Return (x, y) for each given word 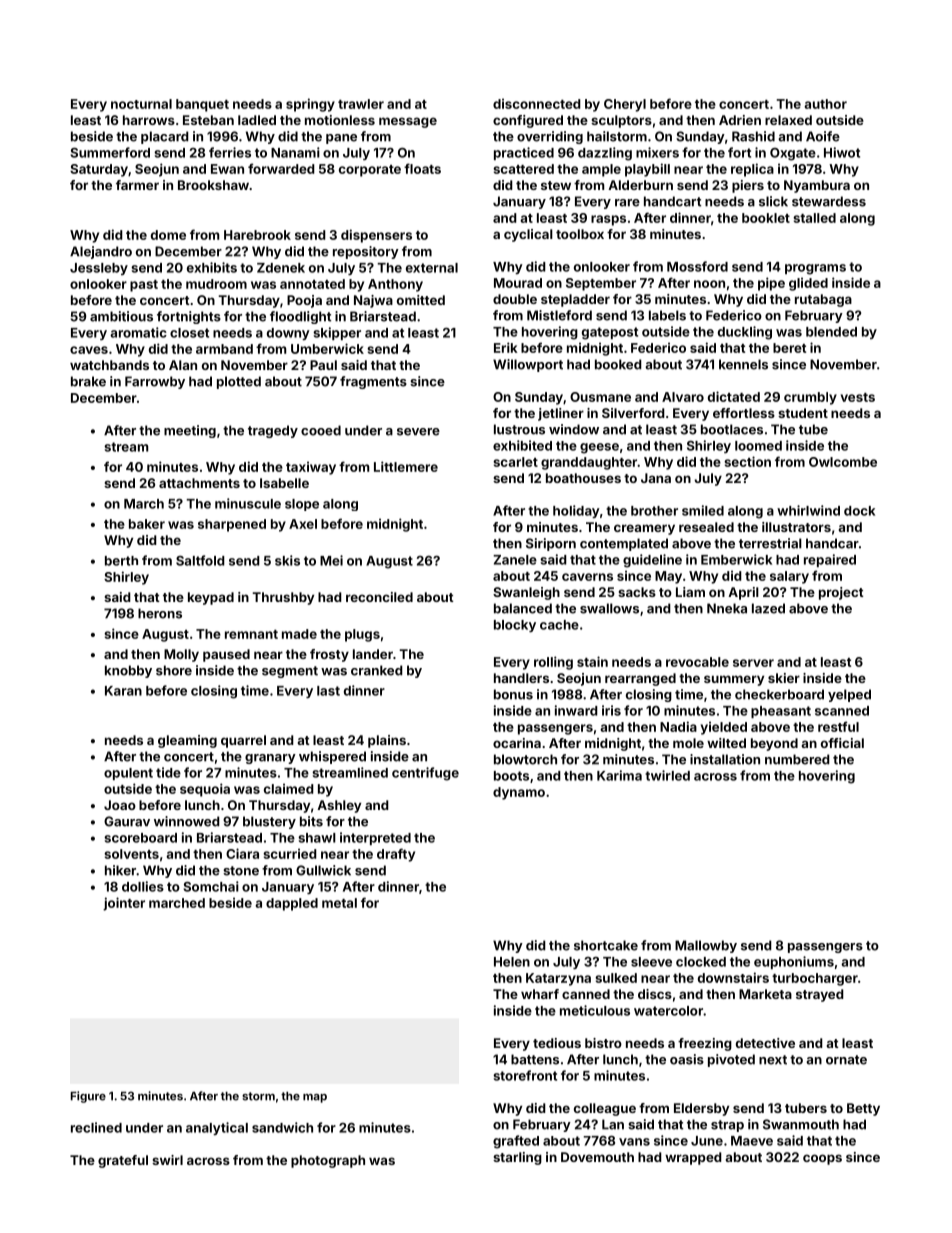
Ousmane (600, 397)
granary (270, 759)
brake (88, 381)
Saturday (99, 170)
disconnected (537, 103)
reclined (96, 1127)
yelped (849, 695)
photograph (328, 1161)
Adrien (740, 120)
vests (858, 397)
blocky (515, 626)
